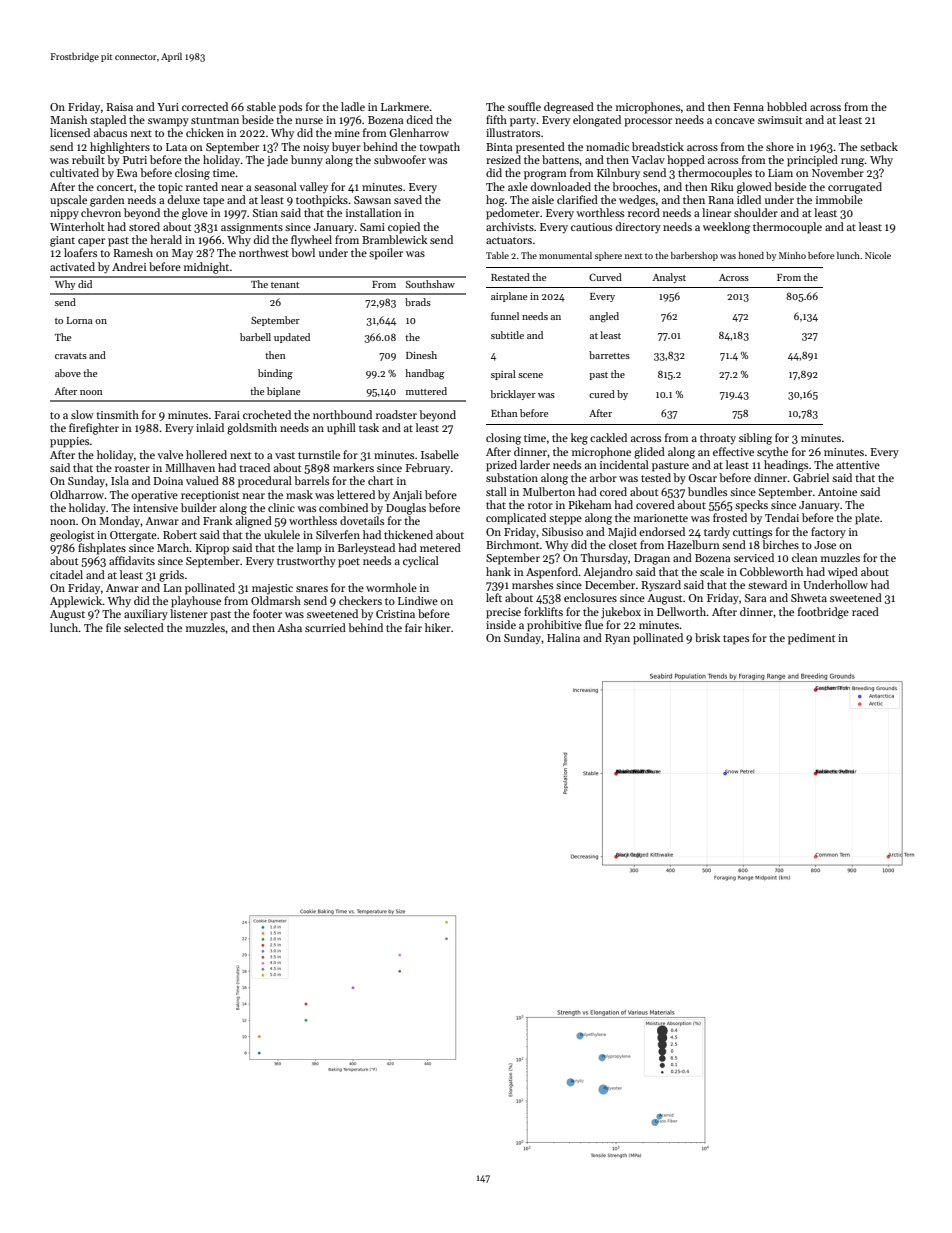 This page has width=952, height=1233. What do you see at coordinates (72, 266) in the page?
I see `activated` at bounding box center [72, 266].
